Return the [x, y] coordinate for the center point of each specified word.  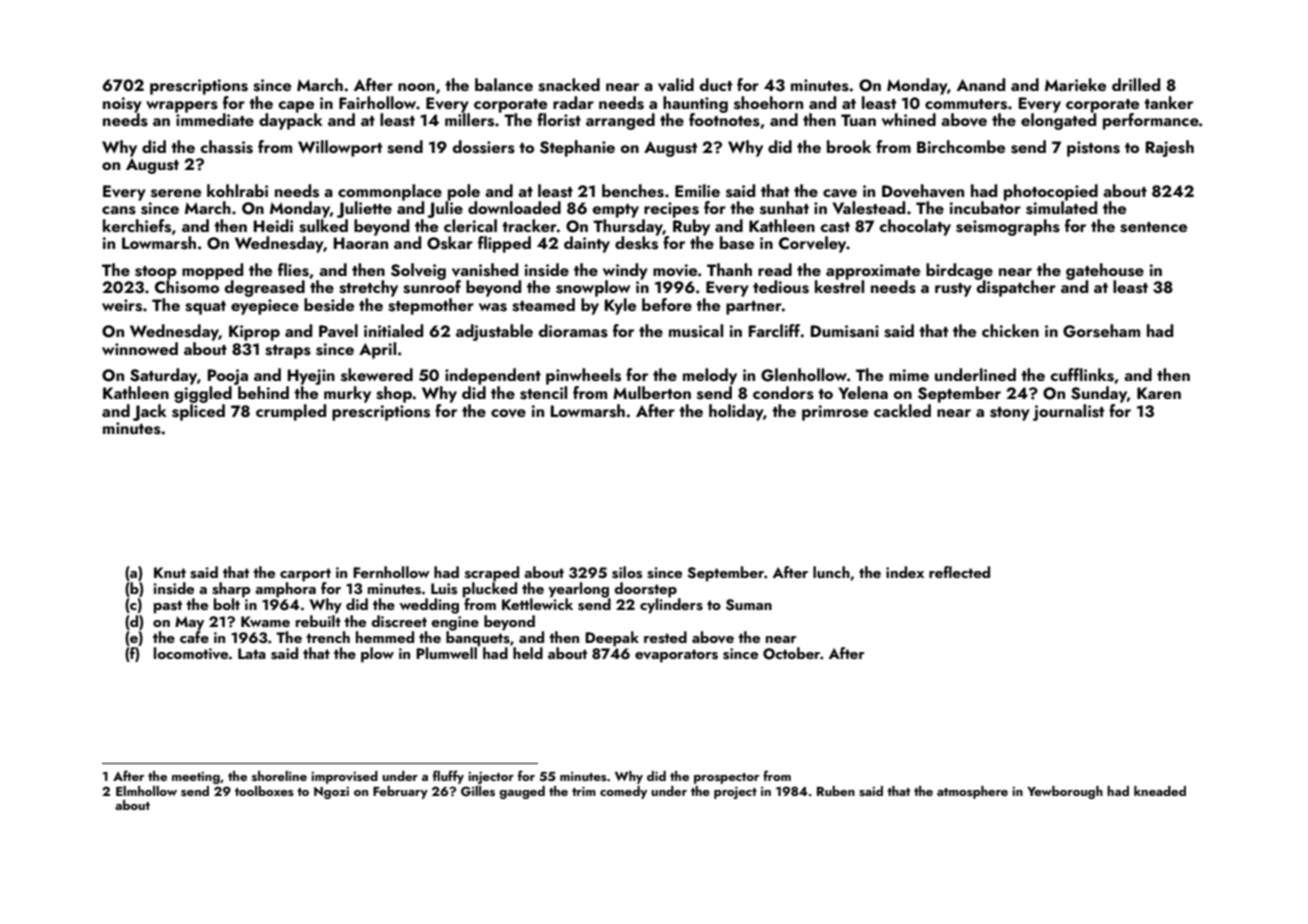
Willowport [340, 148]
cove [508, 413]
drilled [1136, 84]
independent [493, 376]
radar [573, 102]
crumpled [291, 412]
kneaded [1160, 791]
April [377, 350]
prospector [726, 778]
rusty [953, 290]
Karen [1159, 393]
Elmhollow [146, 791]
